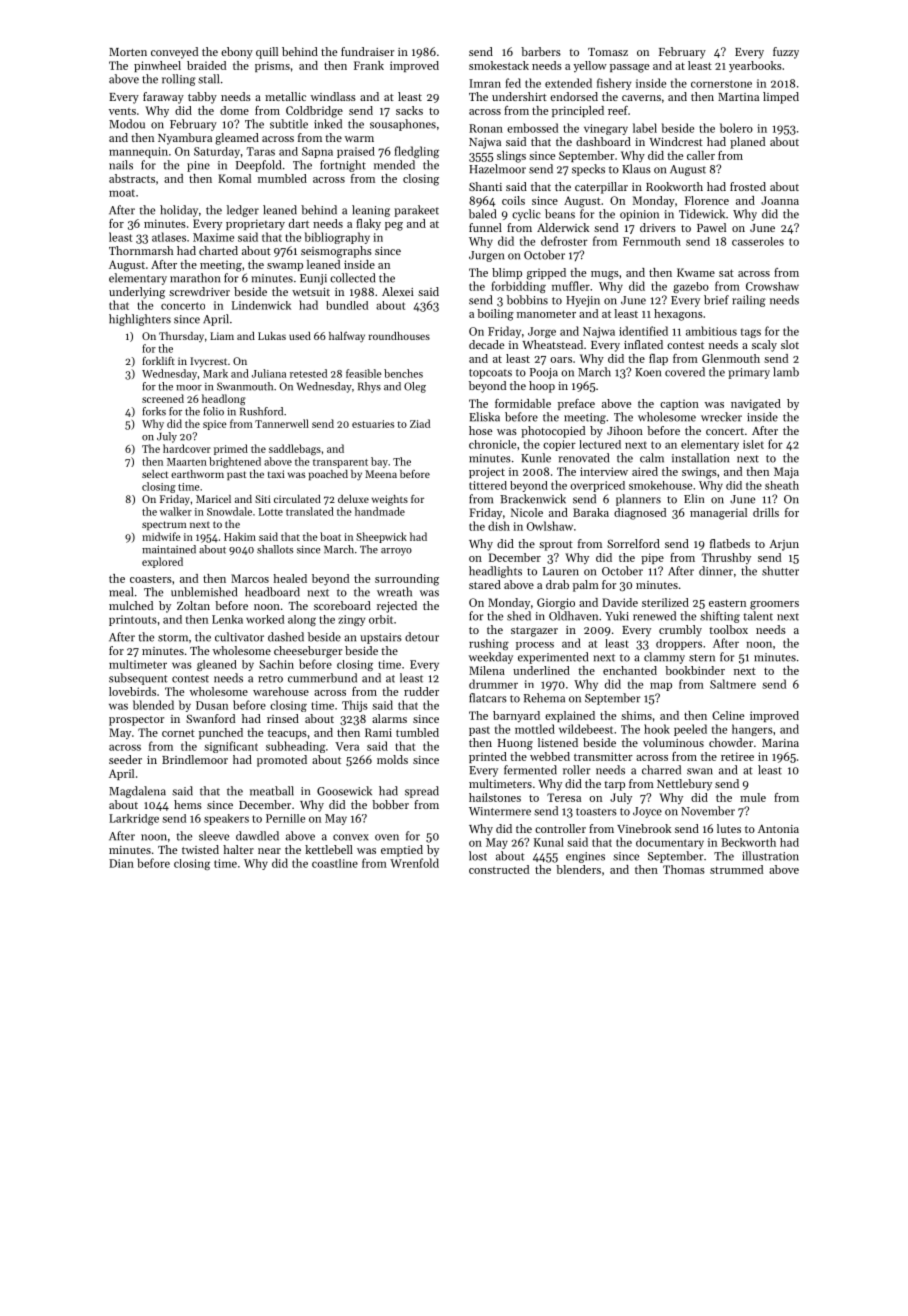  Describe the element at coordinates (728, 629) in the document. I see `toolbox` at that location.
